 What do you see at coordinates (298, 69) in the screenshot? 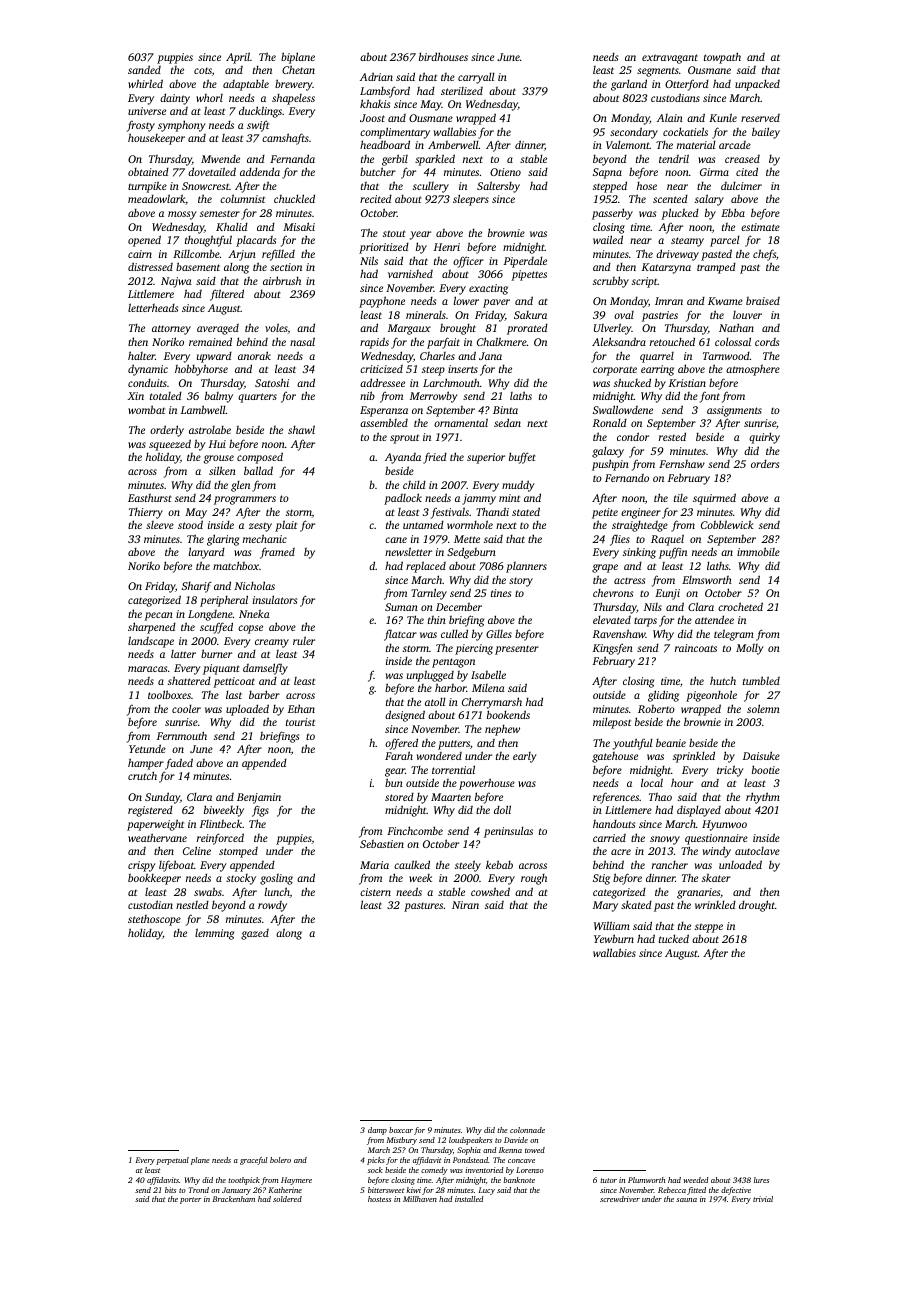
I see `Chetan` at bounding box center [298, 69].
